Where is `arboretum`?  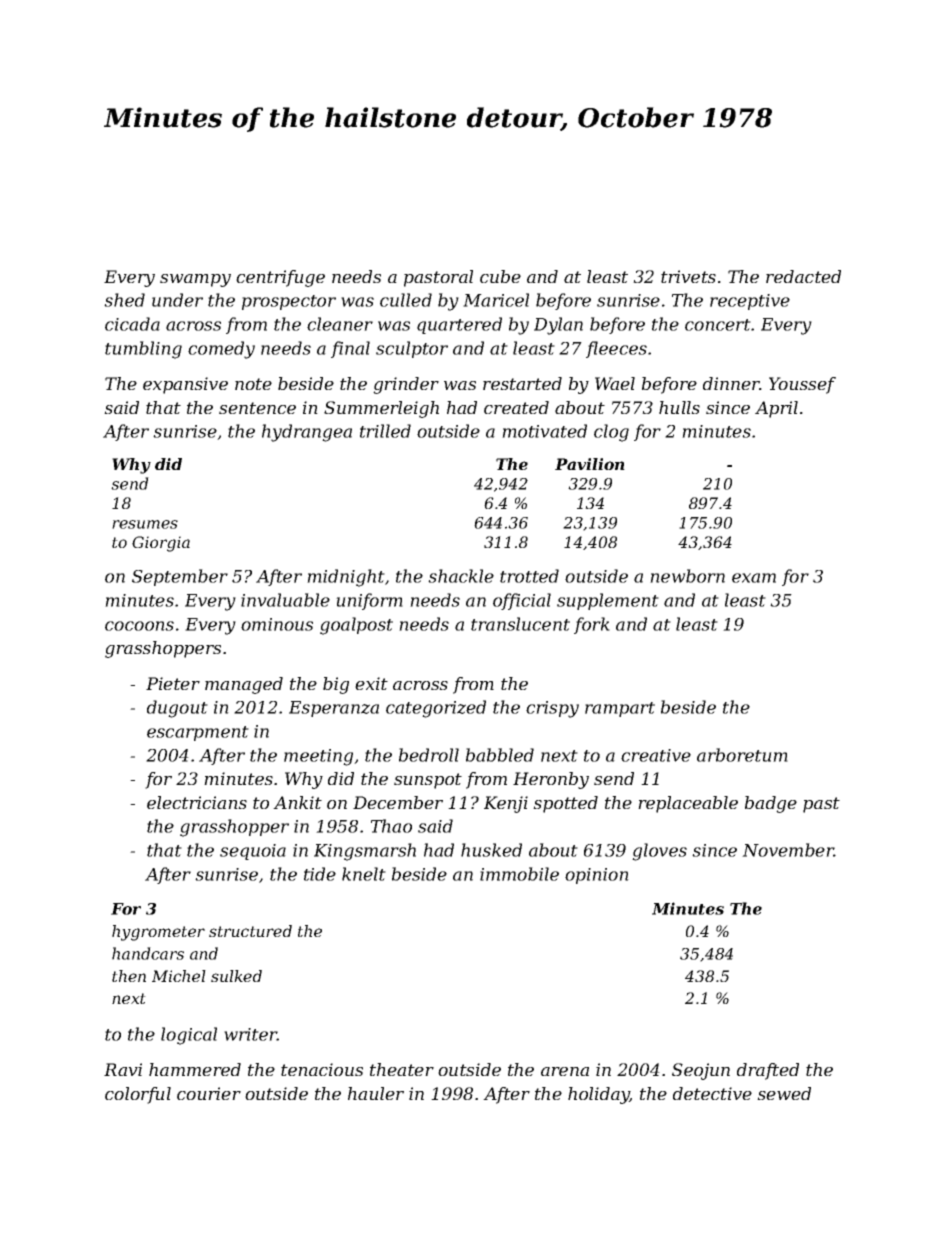
arboretum is located at coordinates (742, 755).
